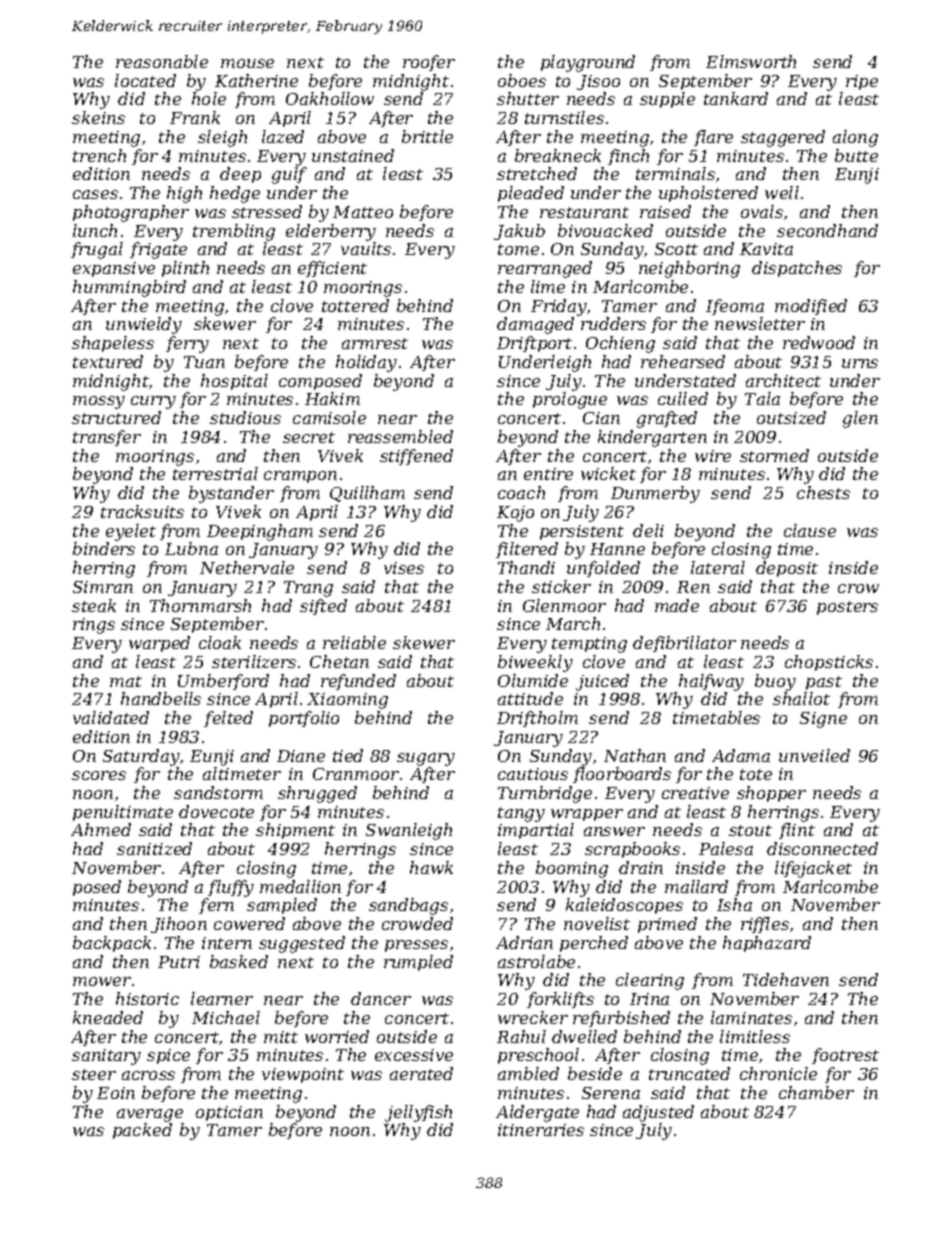 This screenshot has width=952, height=1233. Describe the element at coordinates (239, 961) in the screenshot. I see `basked` at that location.
